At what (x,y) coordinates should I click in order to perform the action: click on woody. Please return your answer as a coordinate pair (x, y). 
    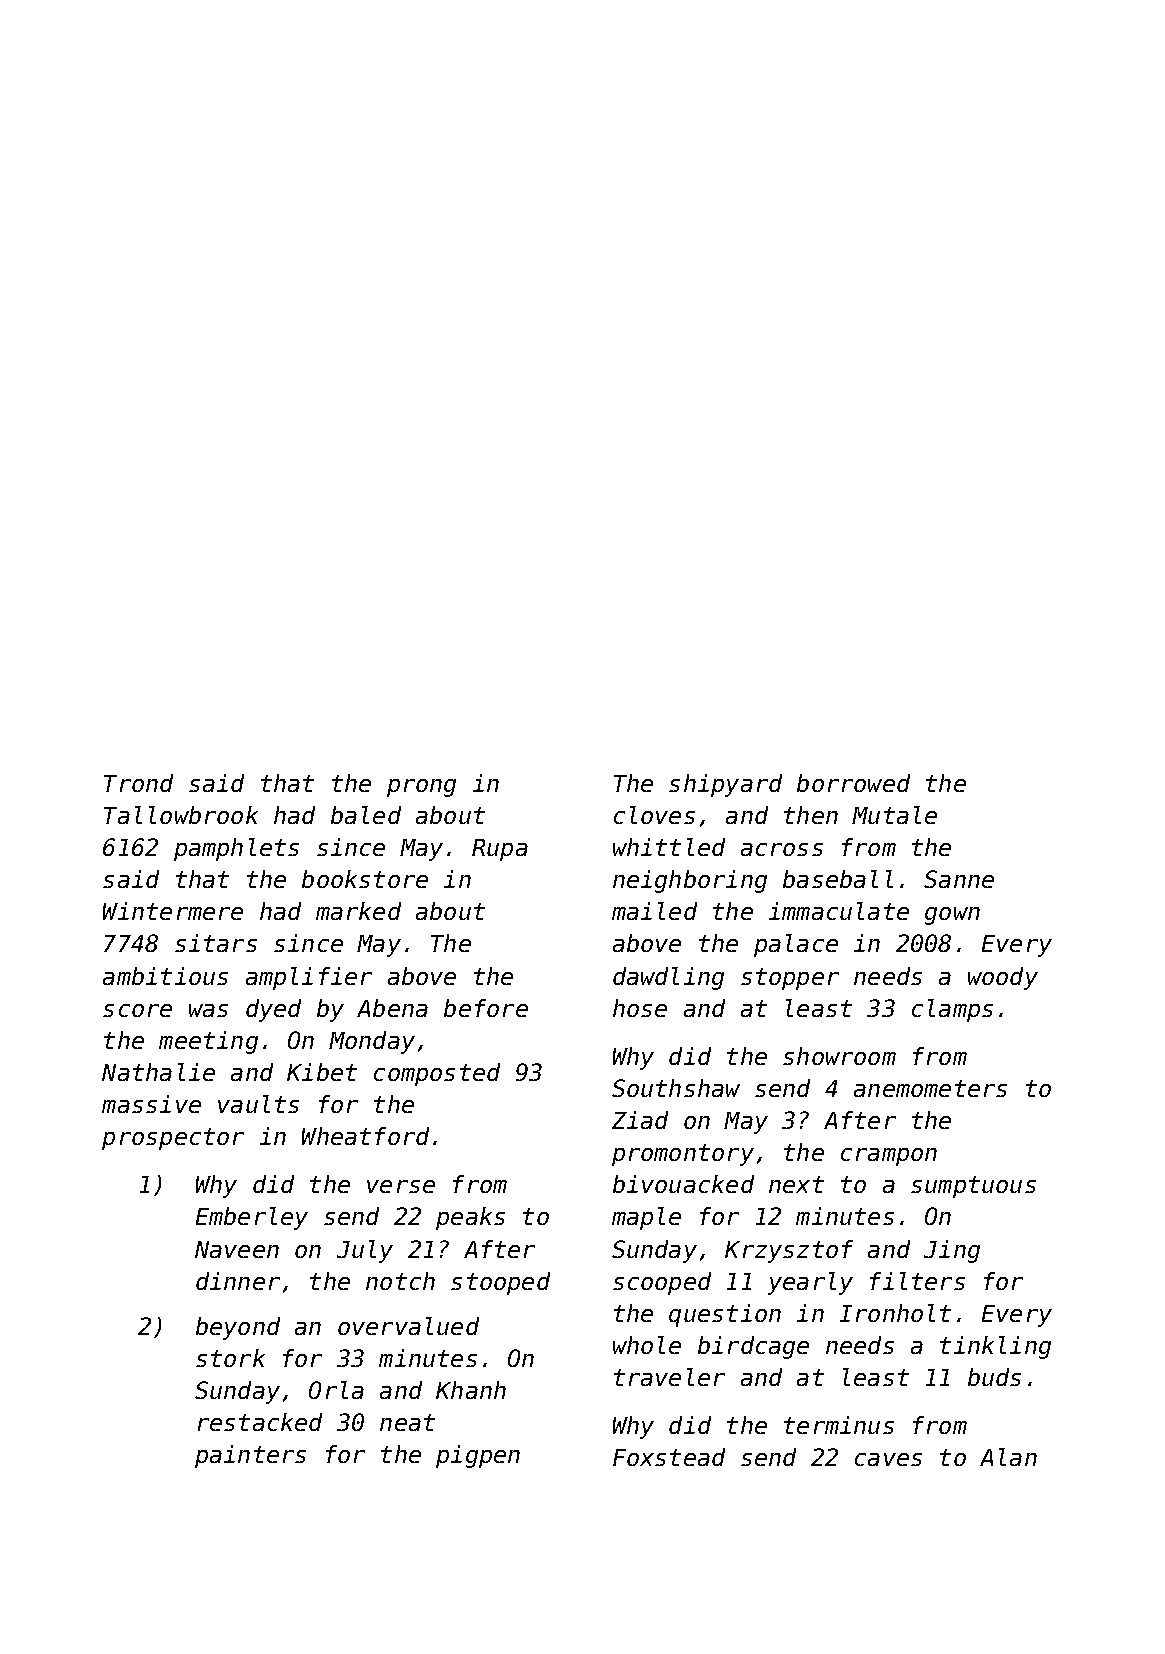
    Looking at the image, I should click on (1003, 978).
